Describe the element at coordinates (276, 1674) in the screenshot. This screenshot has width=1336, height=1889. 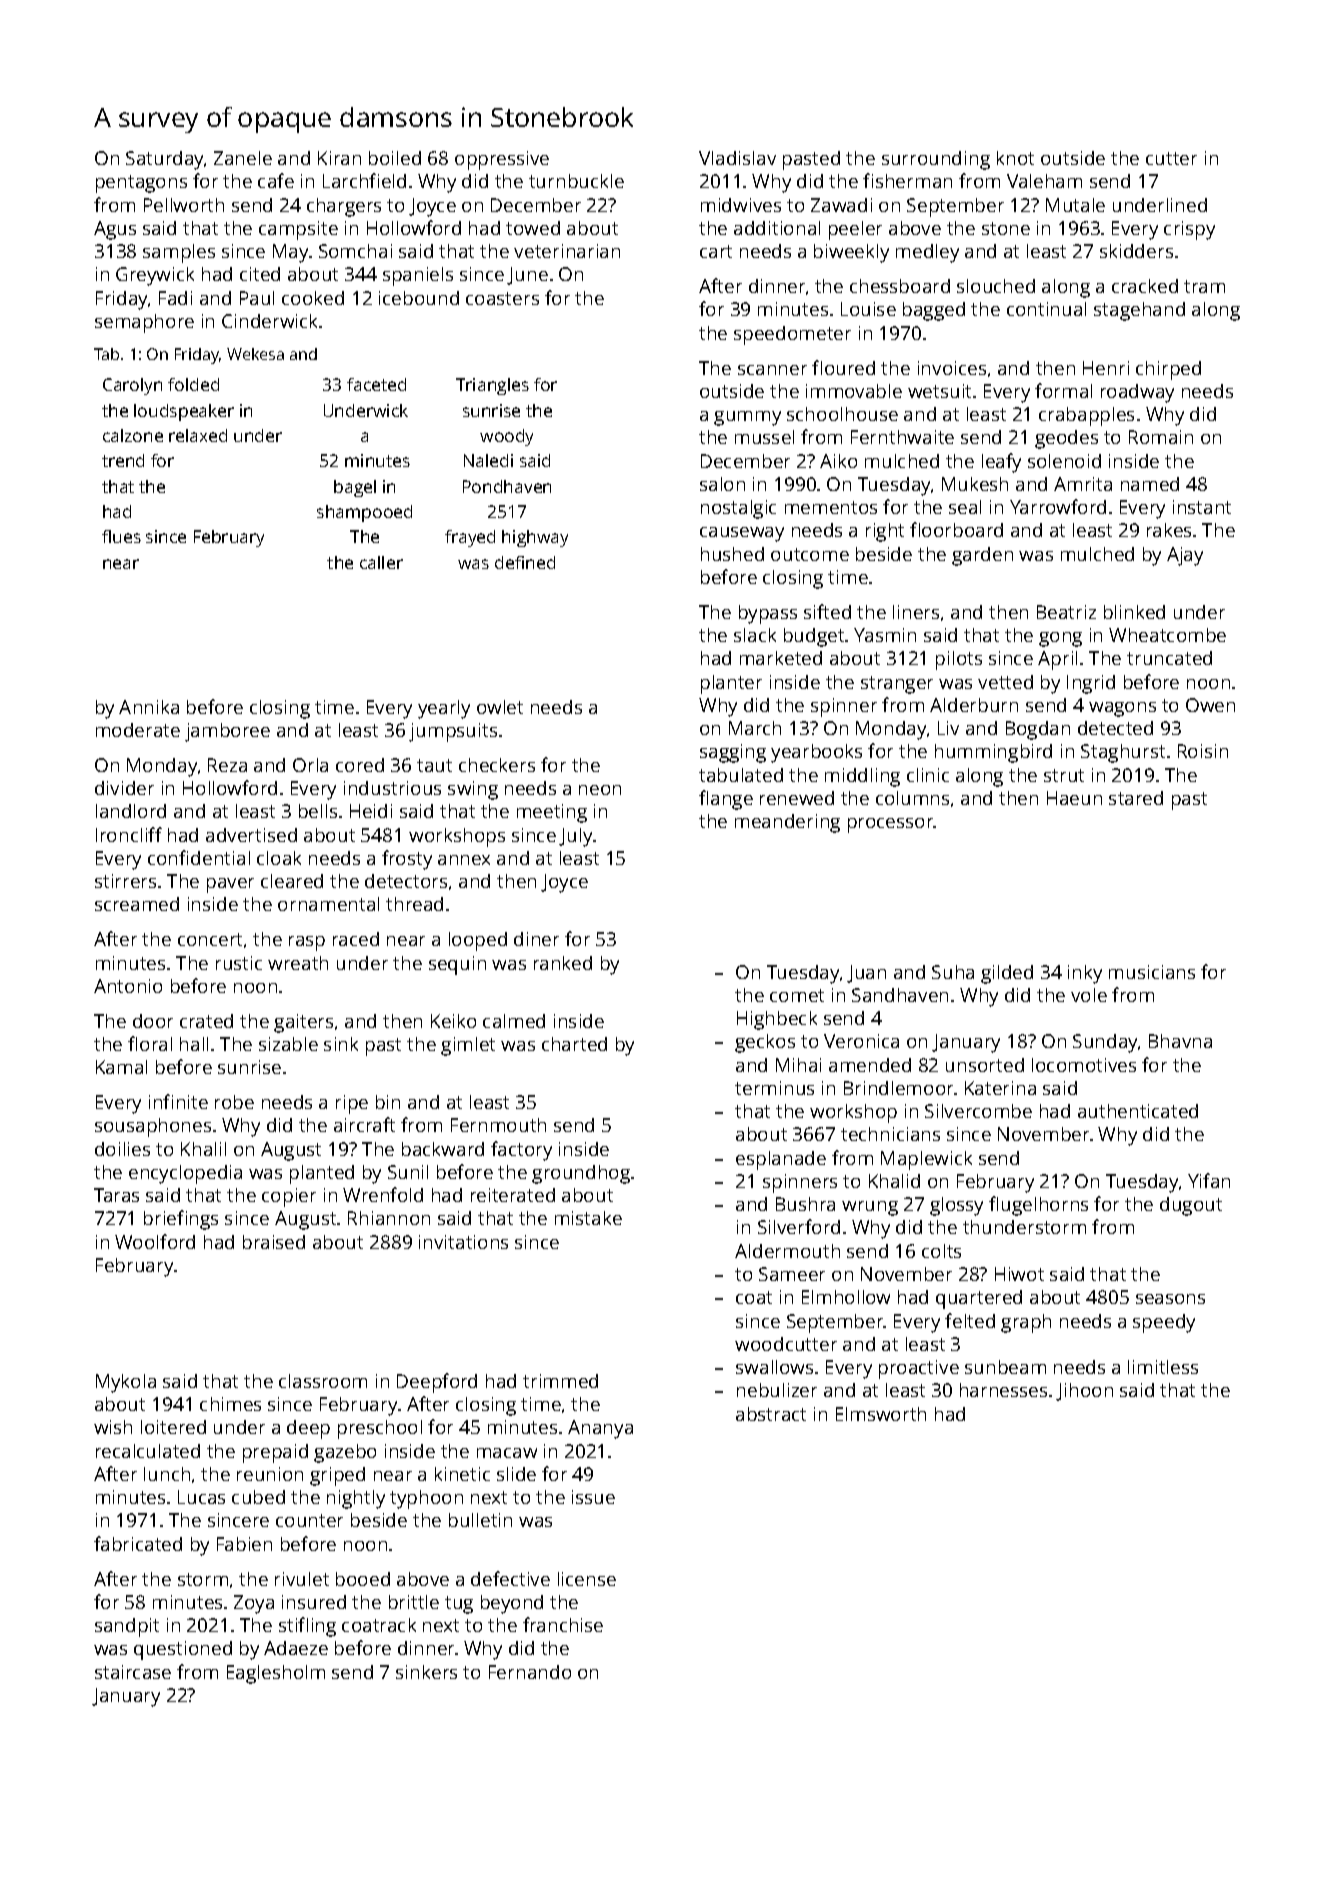
I see `Eaglesholm` at that location.
